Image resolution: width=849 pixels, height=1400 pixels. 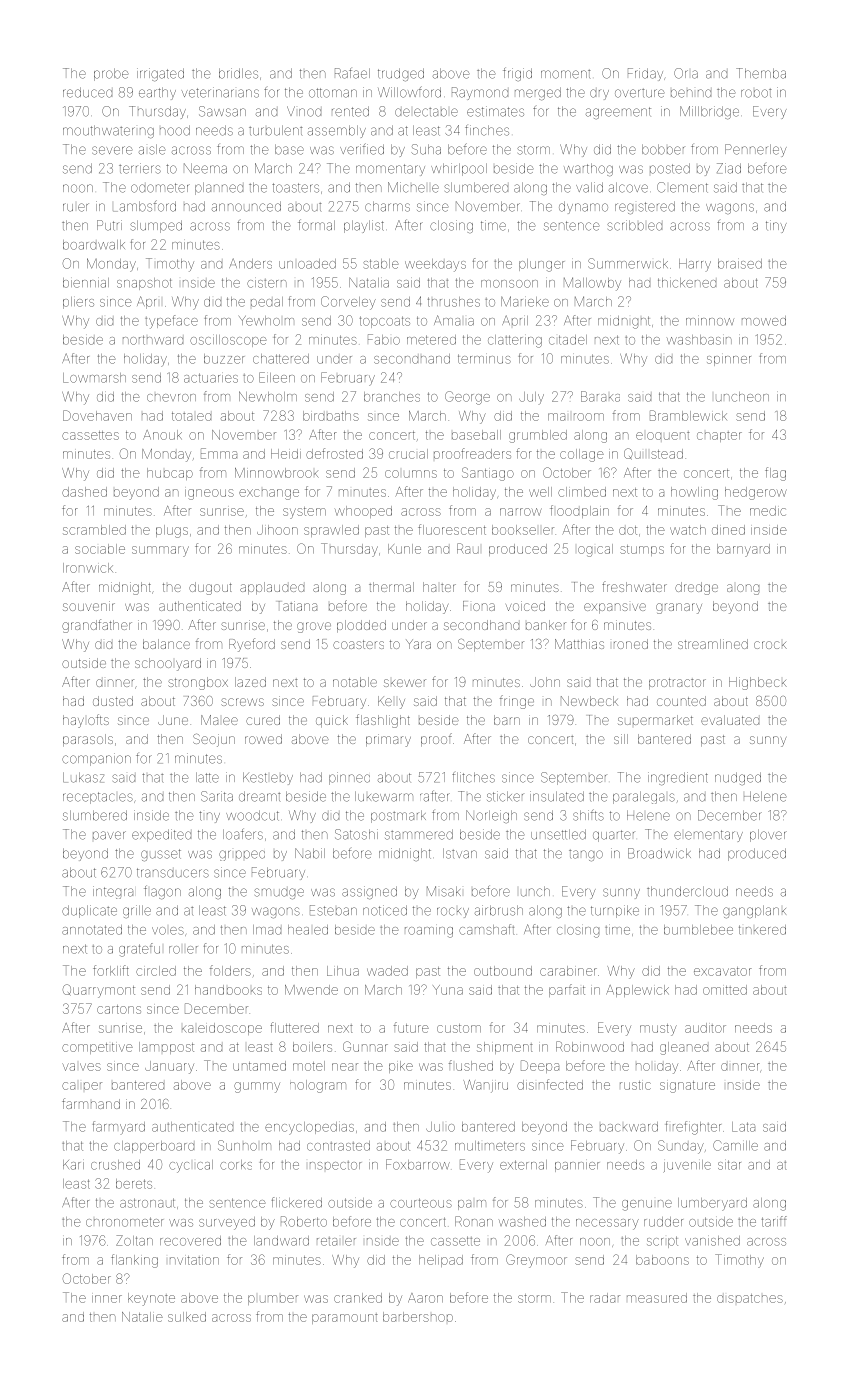 I want to click on hologram, so click(x=318, y=1086).
